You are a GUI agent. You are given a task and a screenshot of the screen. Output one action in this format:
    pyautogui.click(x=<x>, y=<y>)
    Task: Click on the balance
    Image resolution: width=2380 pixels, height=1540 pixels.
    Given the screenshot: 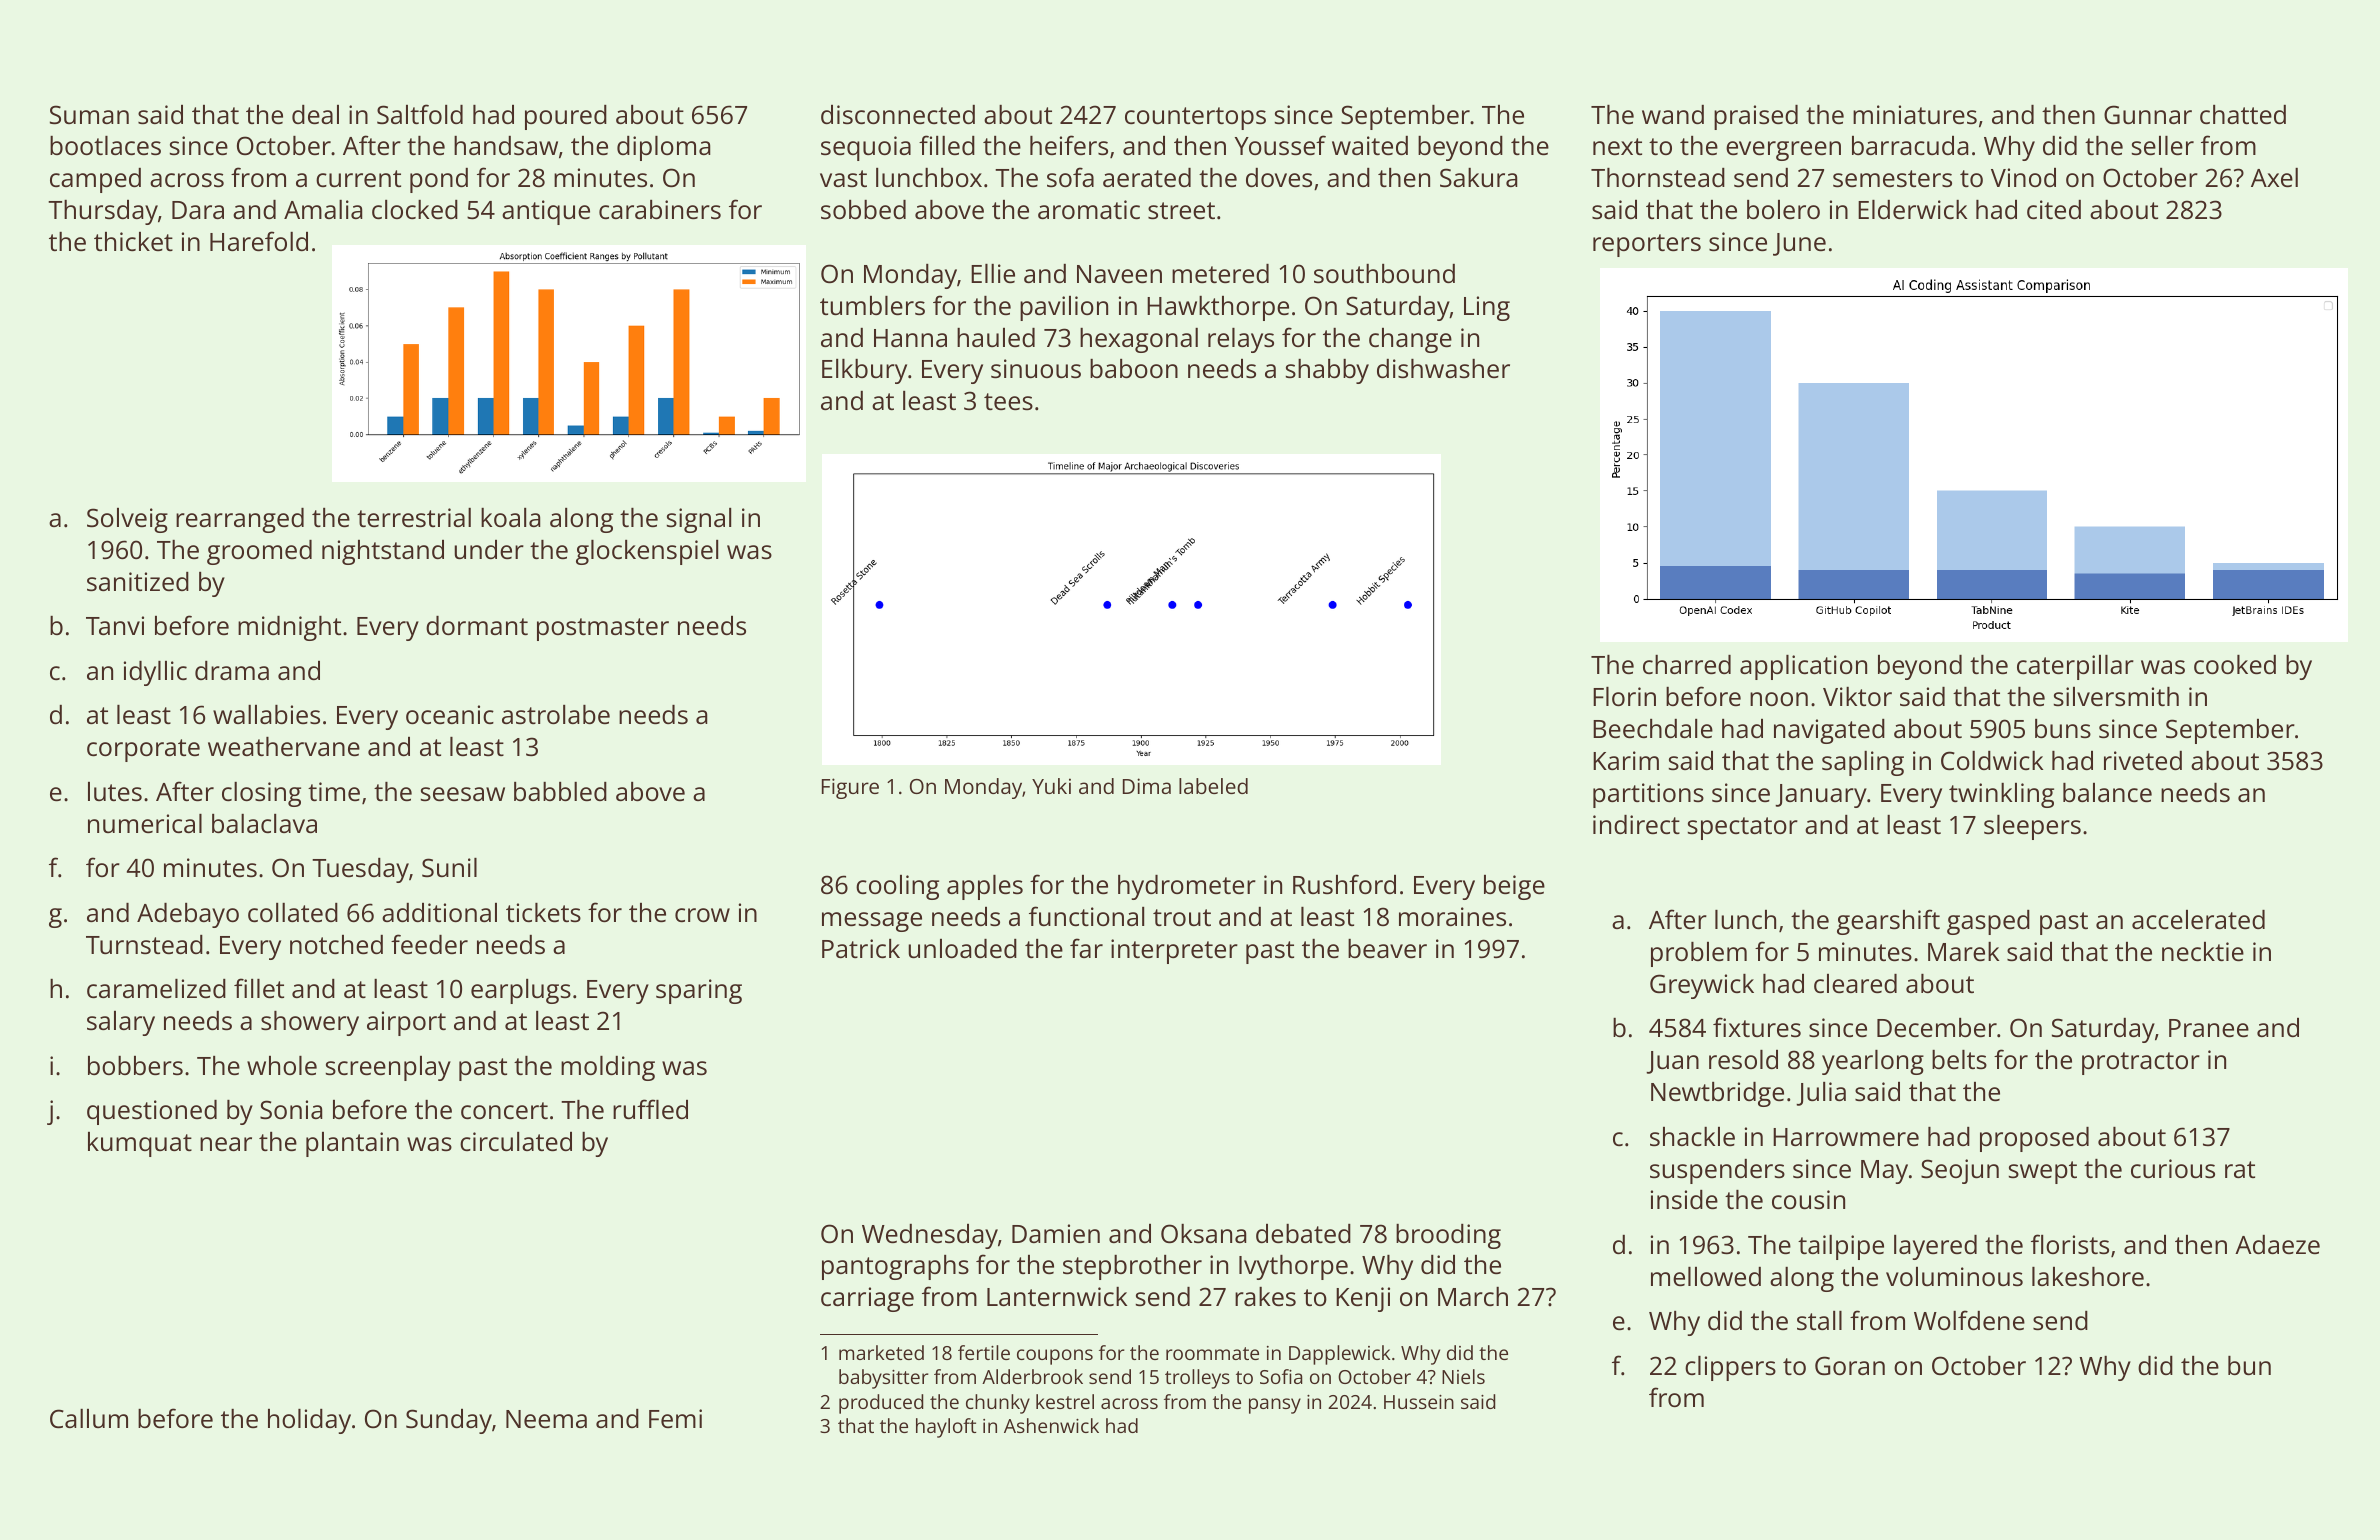 What is the action you would take?
    pyautogui.click(x=2107, y=792)
